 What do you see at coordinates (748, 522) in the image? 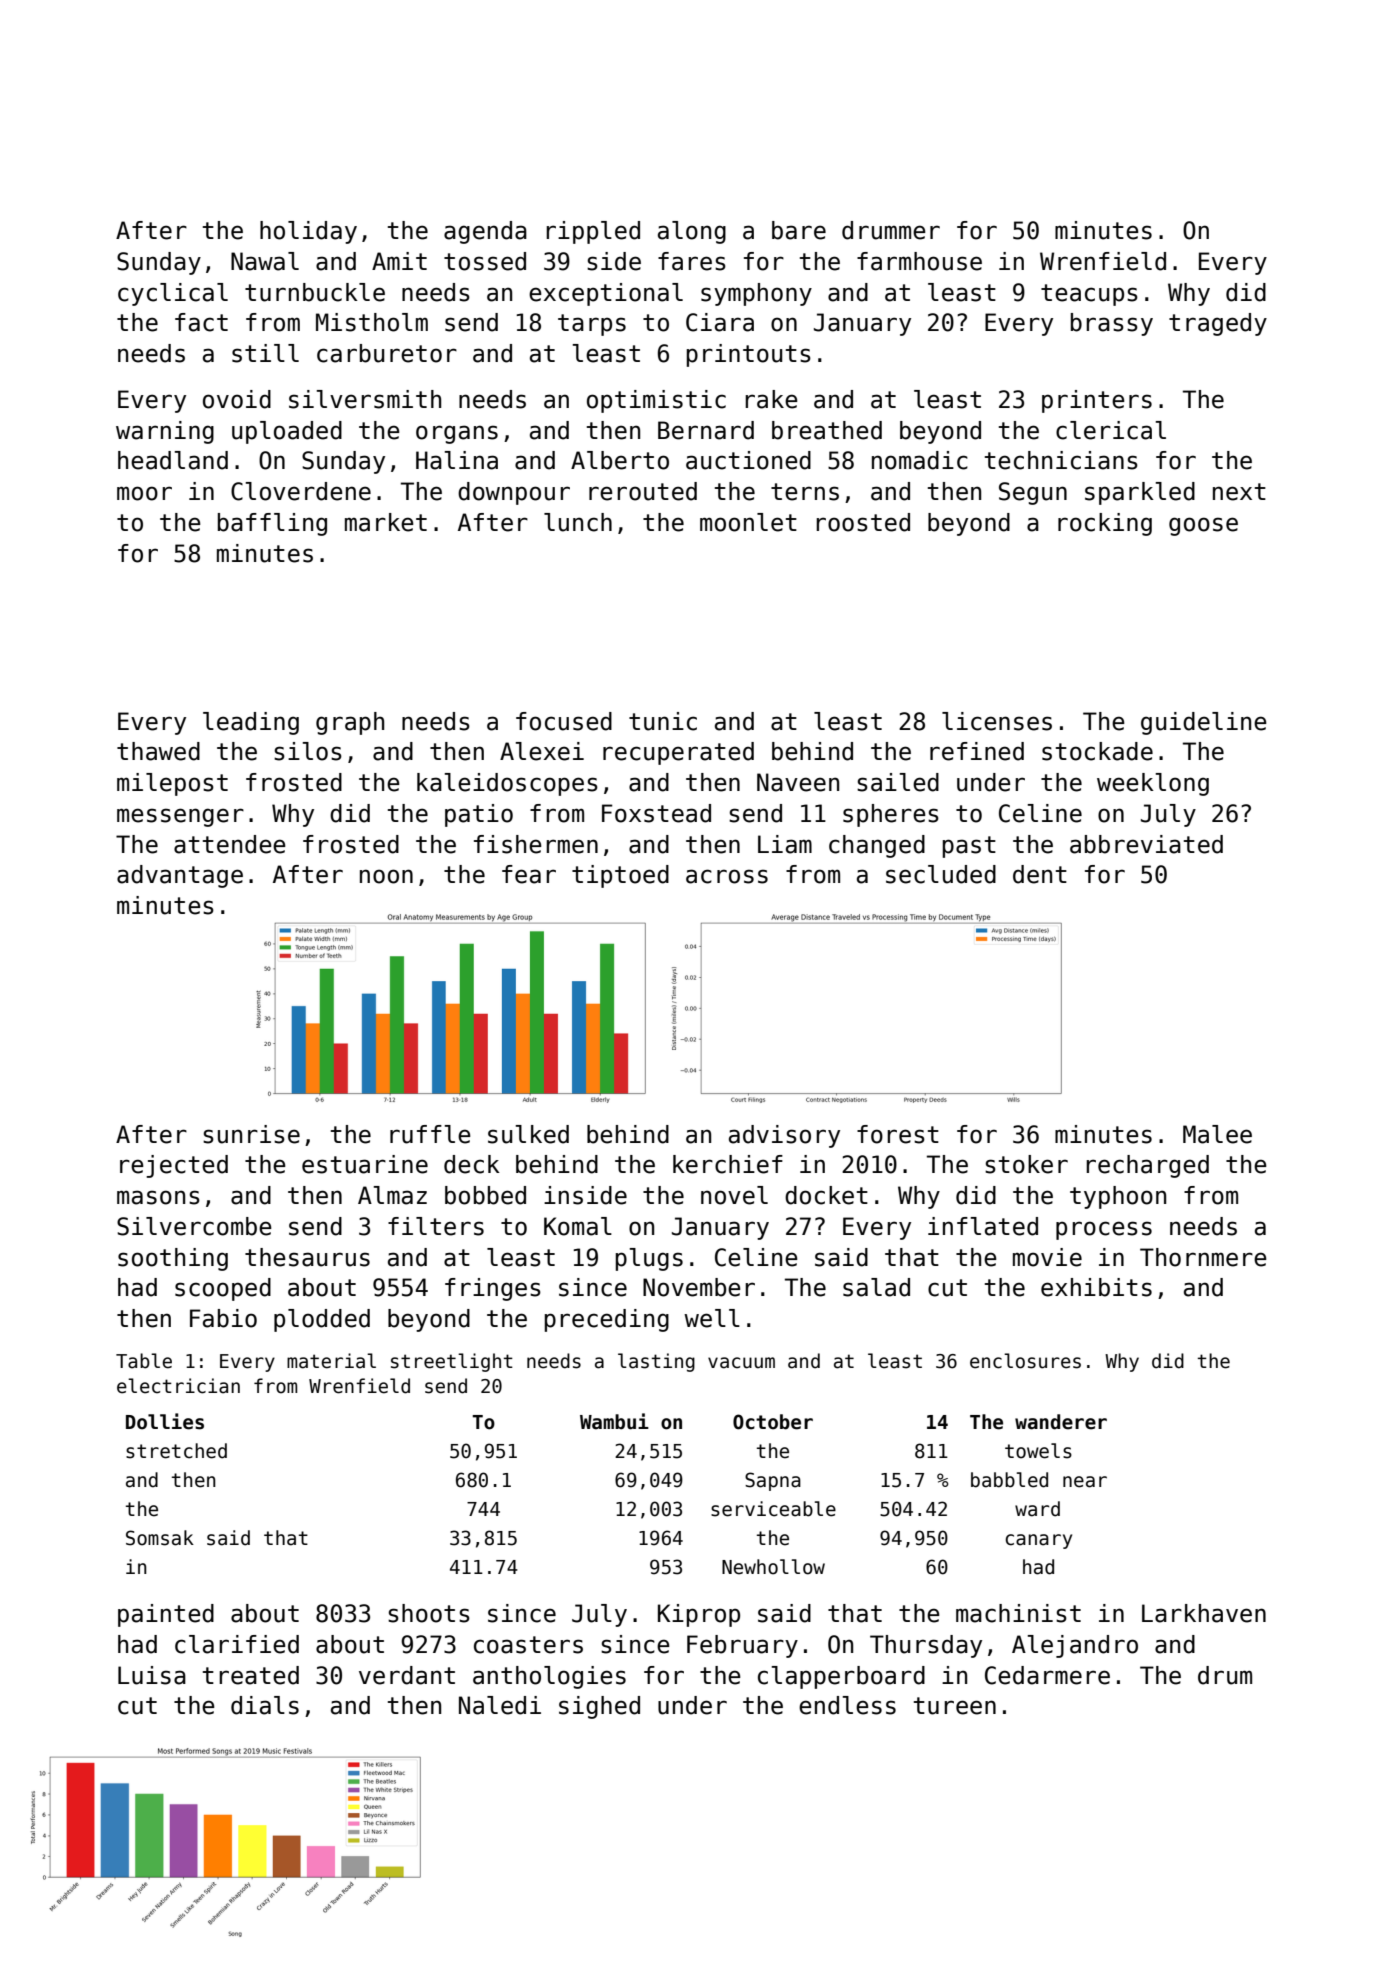
I see `moonlet` at bounding box center [748, 522].
